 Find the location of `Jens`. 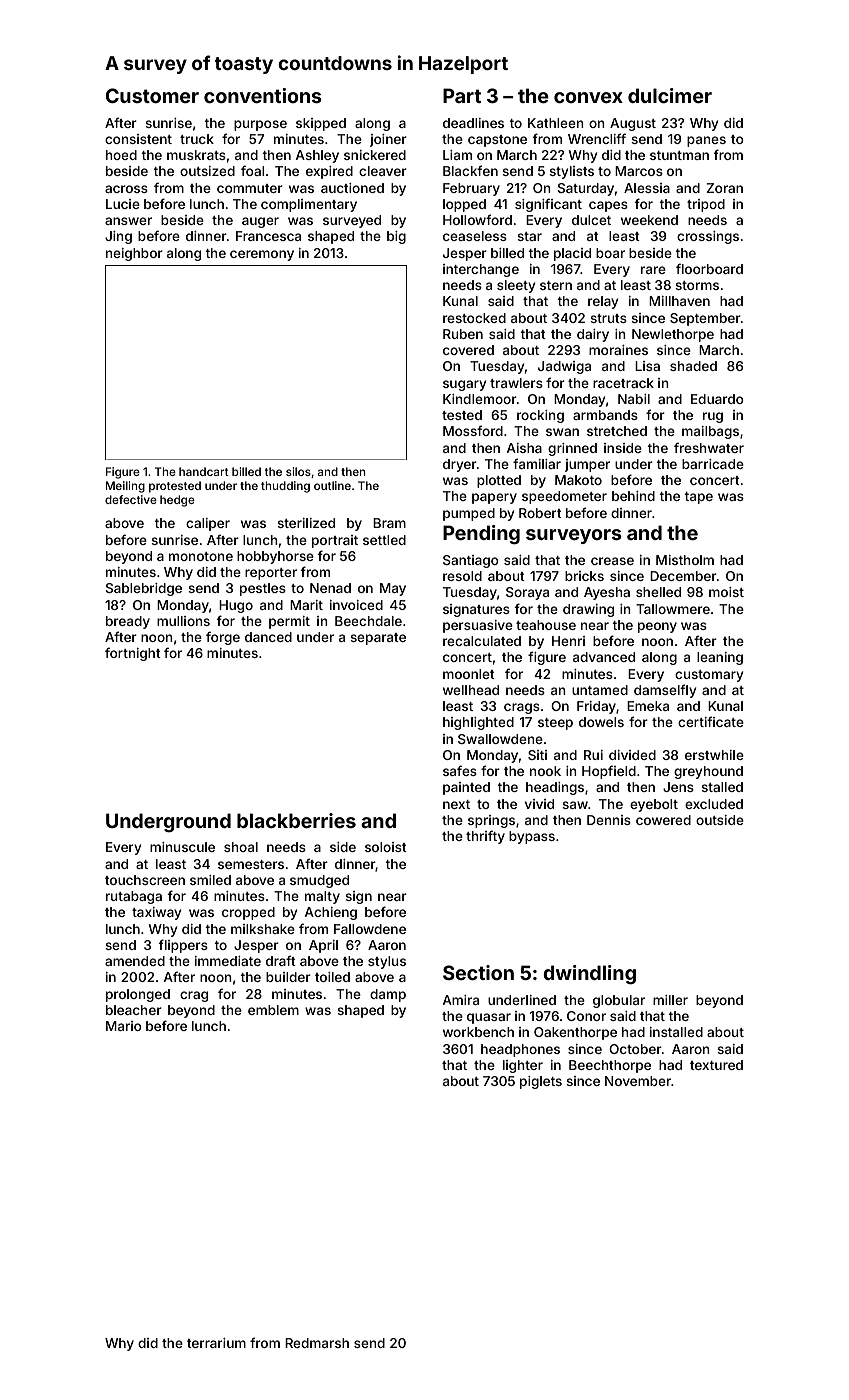

Jens is located at coordinates (678, 787).
